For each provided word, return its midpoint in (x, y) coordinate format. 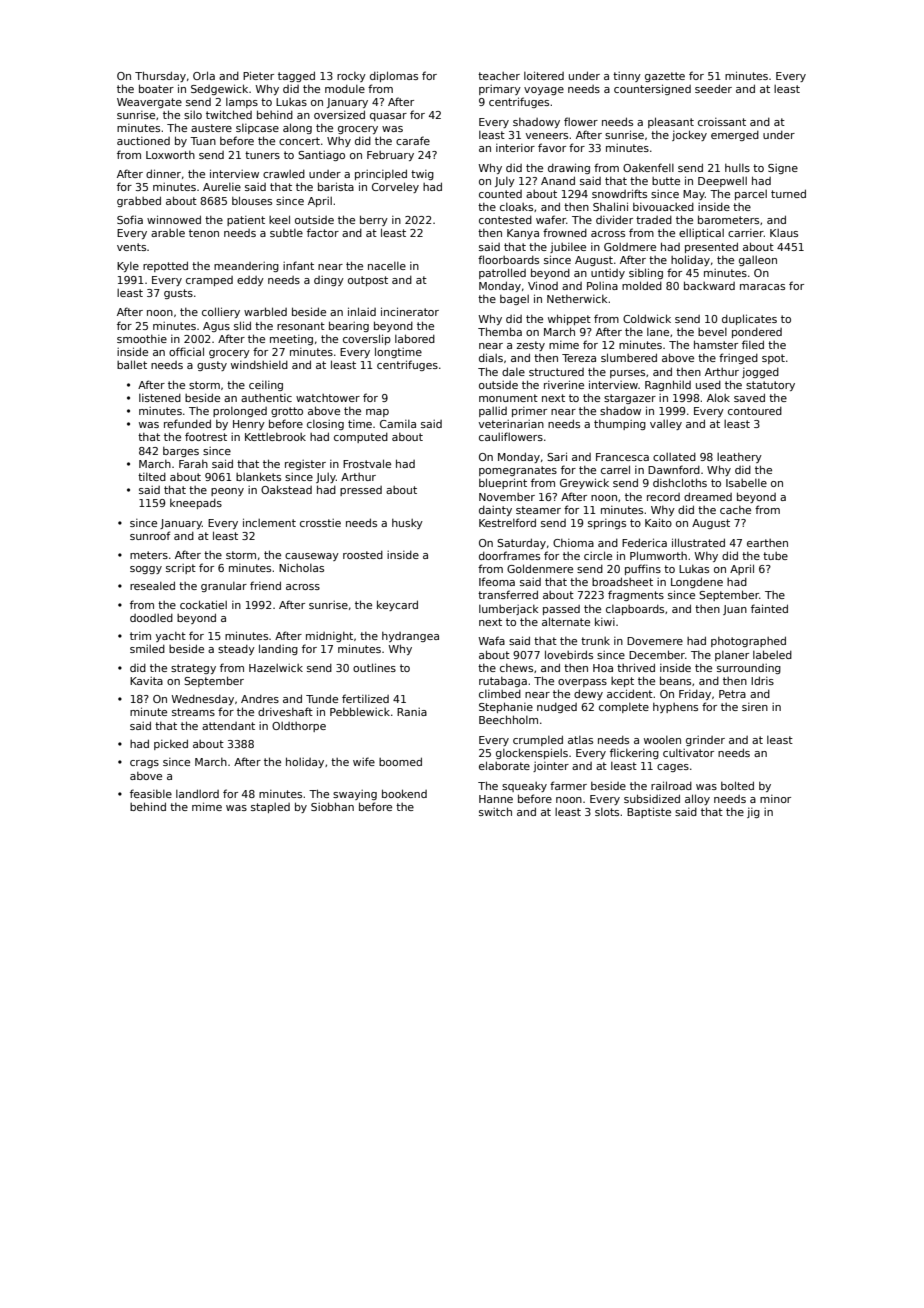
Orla (204, 75)
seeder (713, 88)
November (507, 497)
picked (171, 744)
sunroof (150, 535)
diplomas (394, 76)
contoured (755, 411)
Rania (412, 712)
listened (160, 398)
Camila (398, 424)
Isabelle (746, 483)
